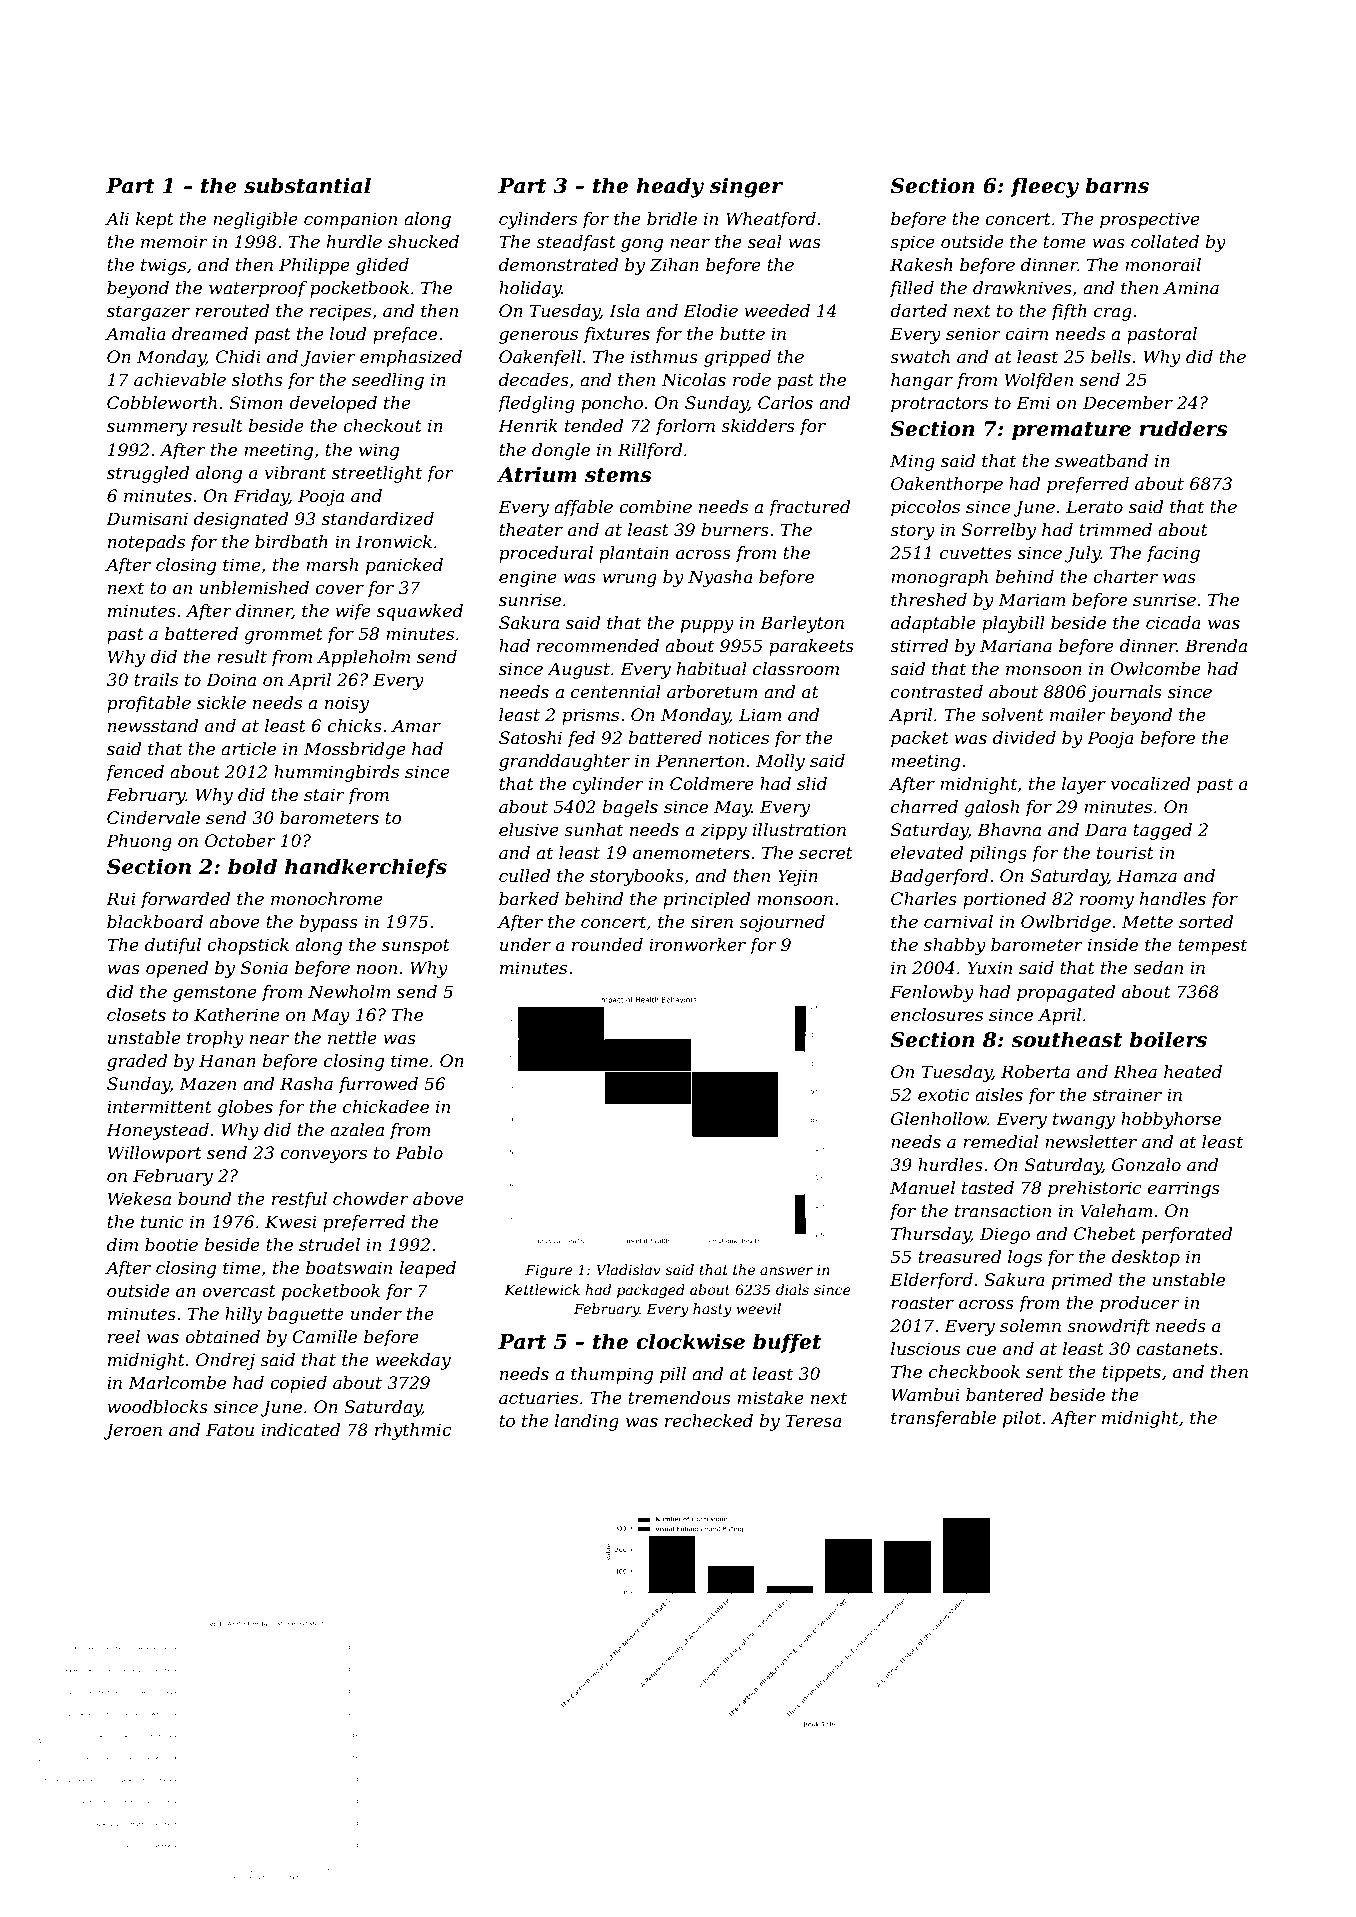  I want to click on stair, so click(324, 794).
